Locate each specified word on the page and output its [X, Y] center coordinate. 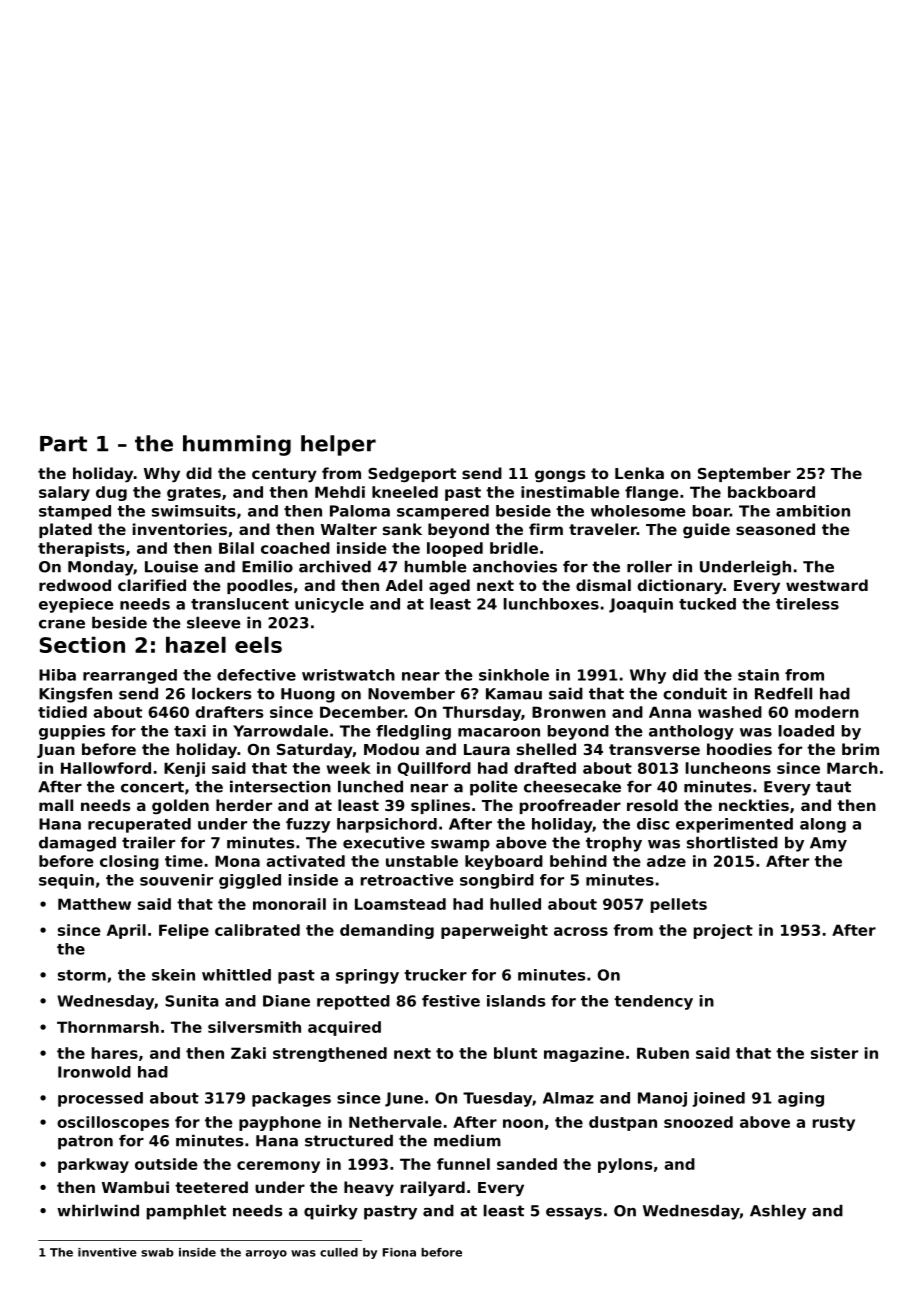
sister [834, 1053]
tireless [807, 604]
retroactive [407, 880]
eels [258, 645]
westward [827, 585]
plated [65, 530]
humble [435, 566]
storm [82, 975]
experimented [734, 825]
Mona [237, 861]
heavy [369, 1189]
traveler [603, 529]
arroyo [266, 1254]
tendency [653, 1002]
